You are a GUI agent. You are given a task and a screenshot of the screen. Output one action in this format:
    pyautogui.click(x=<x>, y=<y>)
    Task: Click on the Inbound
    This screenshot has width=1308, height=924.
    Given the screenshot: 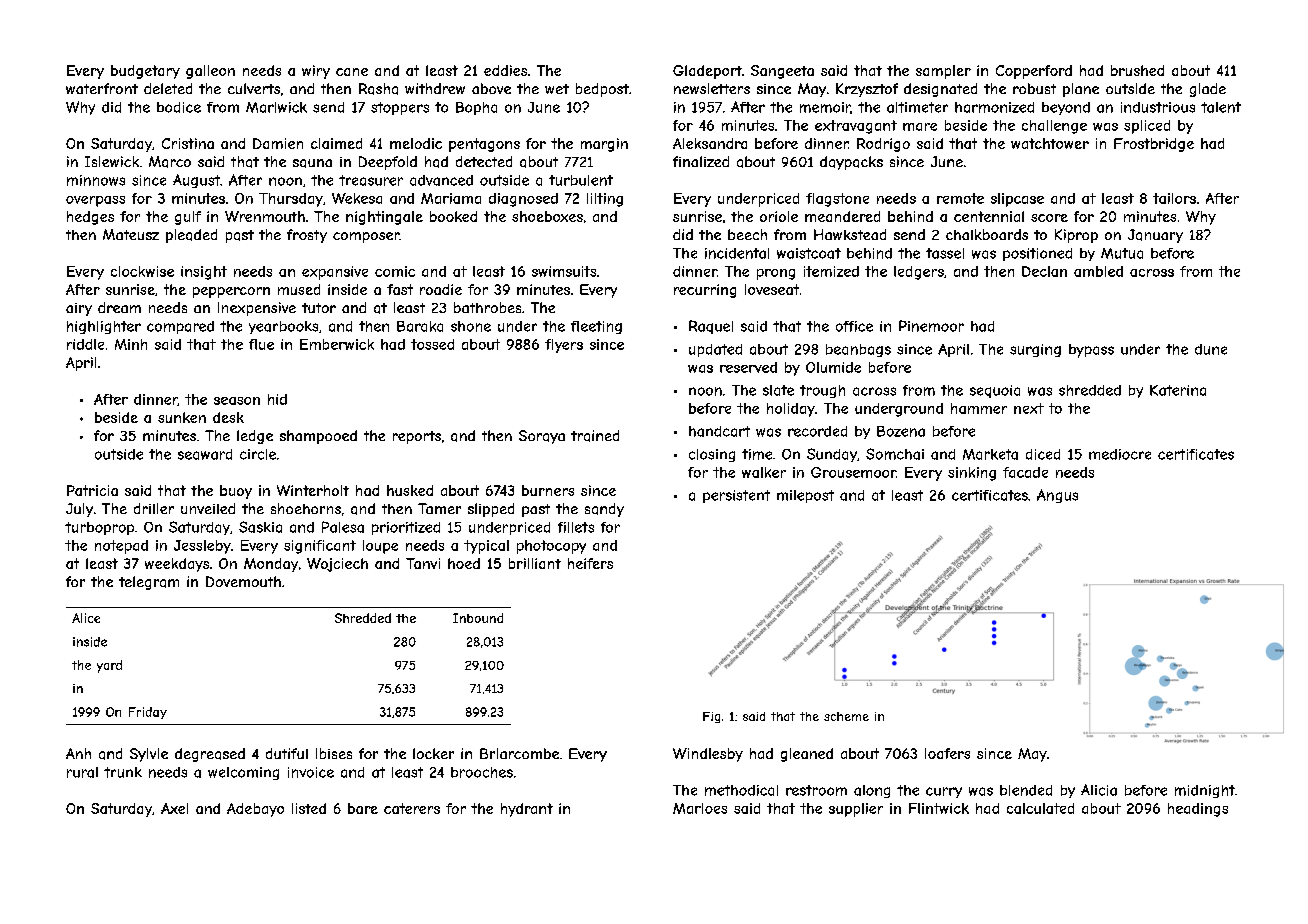 What is the action you would take?
    pyautogui.click(x=478, y=618)
